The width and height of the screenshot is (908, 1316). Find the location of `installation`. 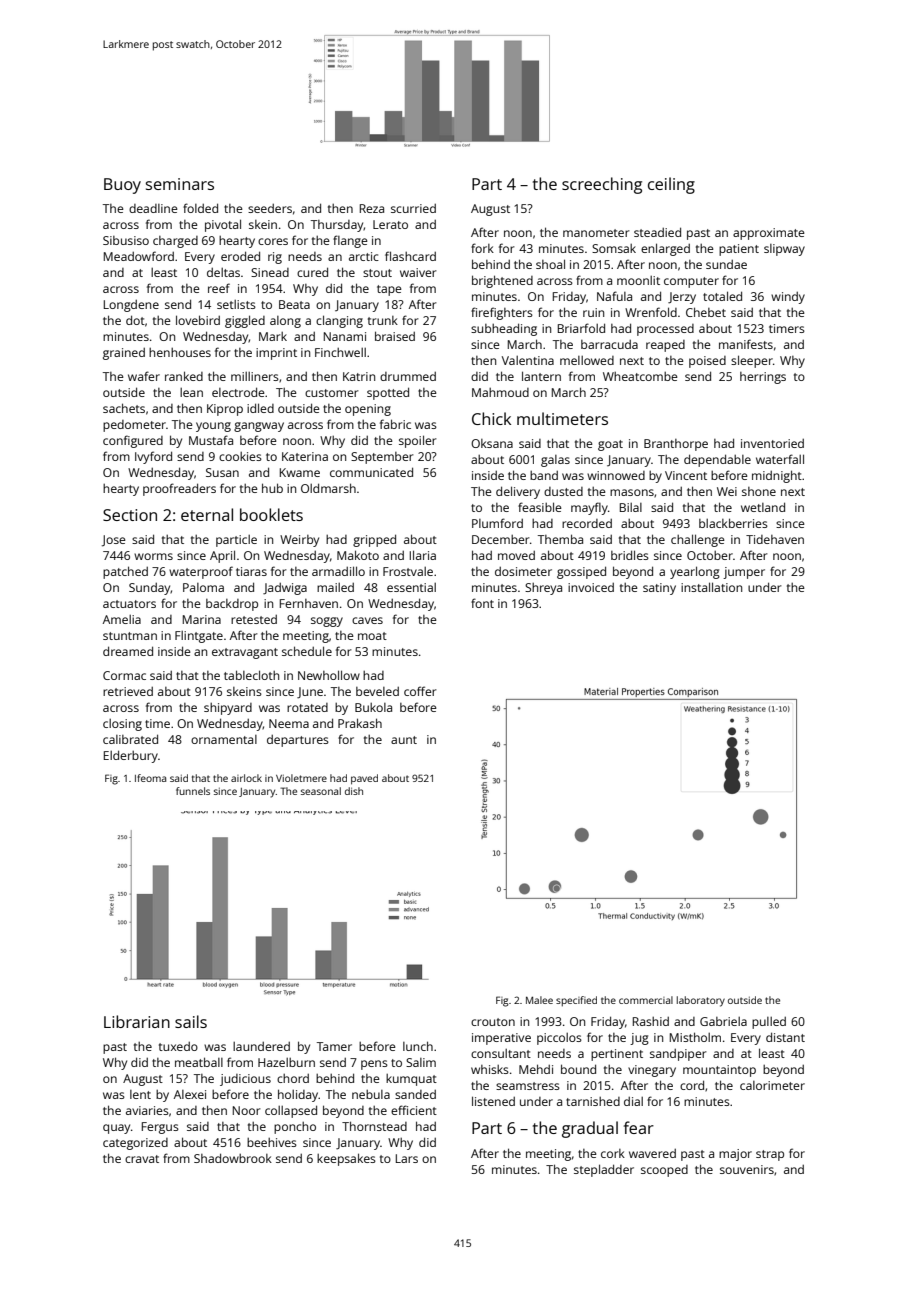

installation is located at coordinates (711, 587).
